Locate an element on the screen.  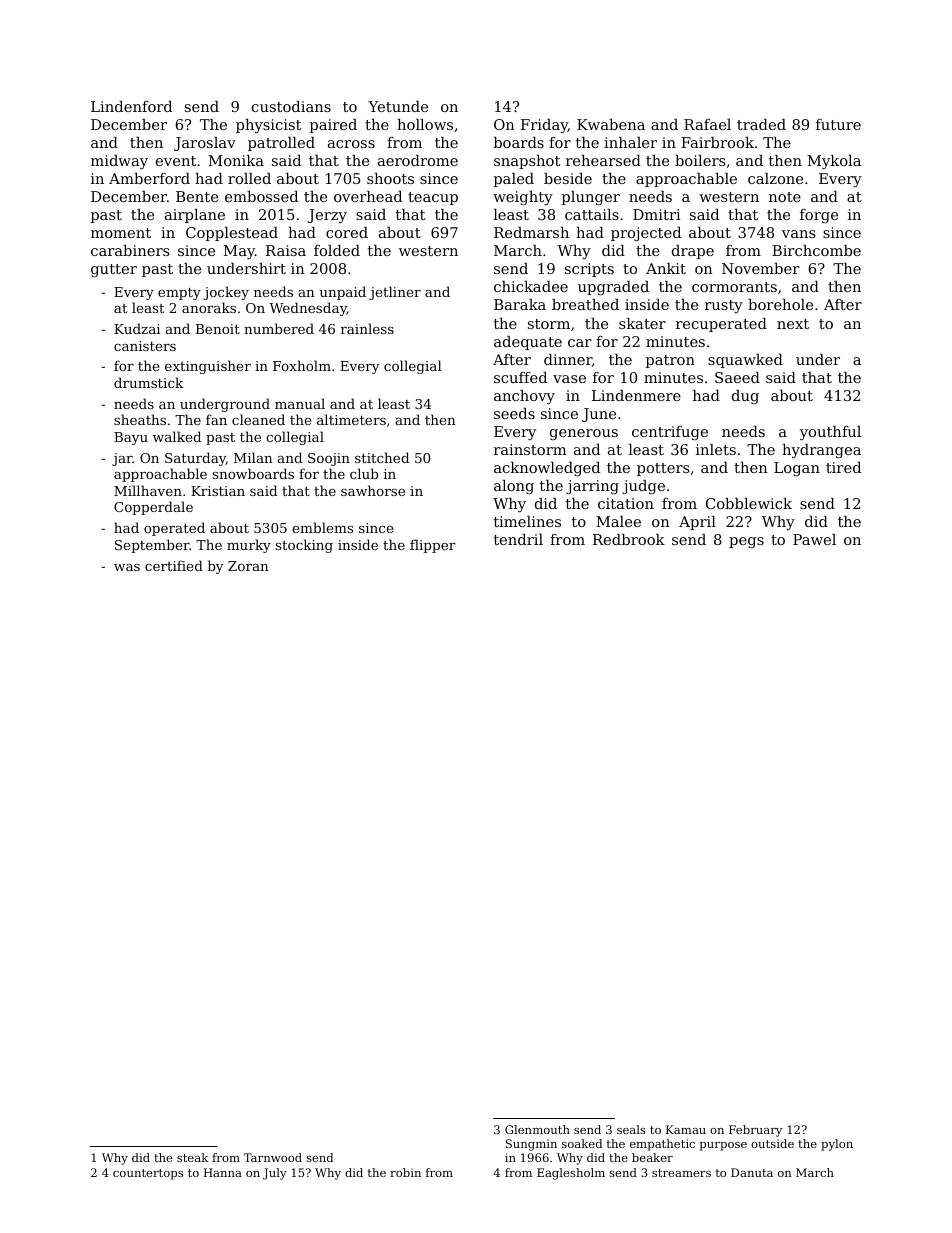
Glenmouth is located at coordinates (537, 1129).
